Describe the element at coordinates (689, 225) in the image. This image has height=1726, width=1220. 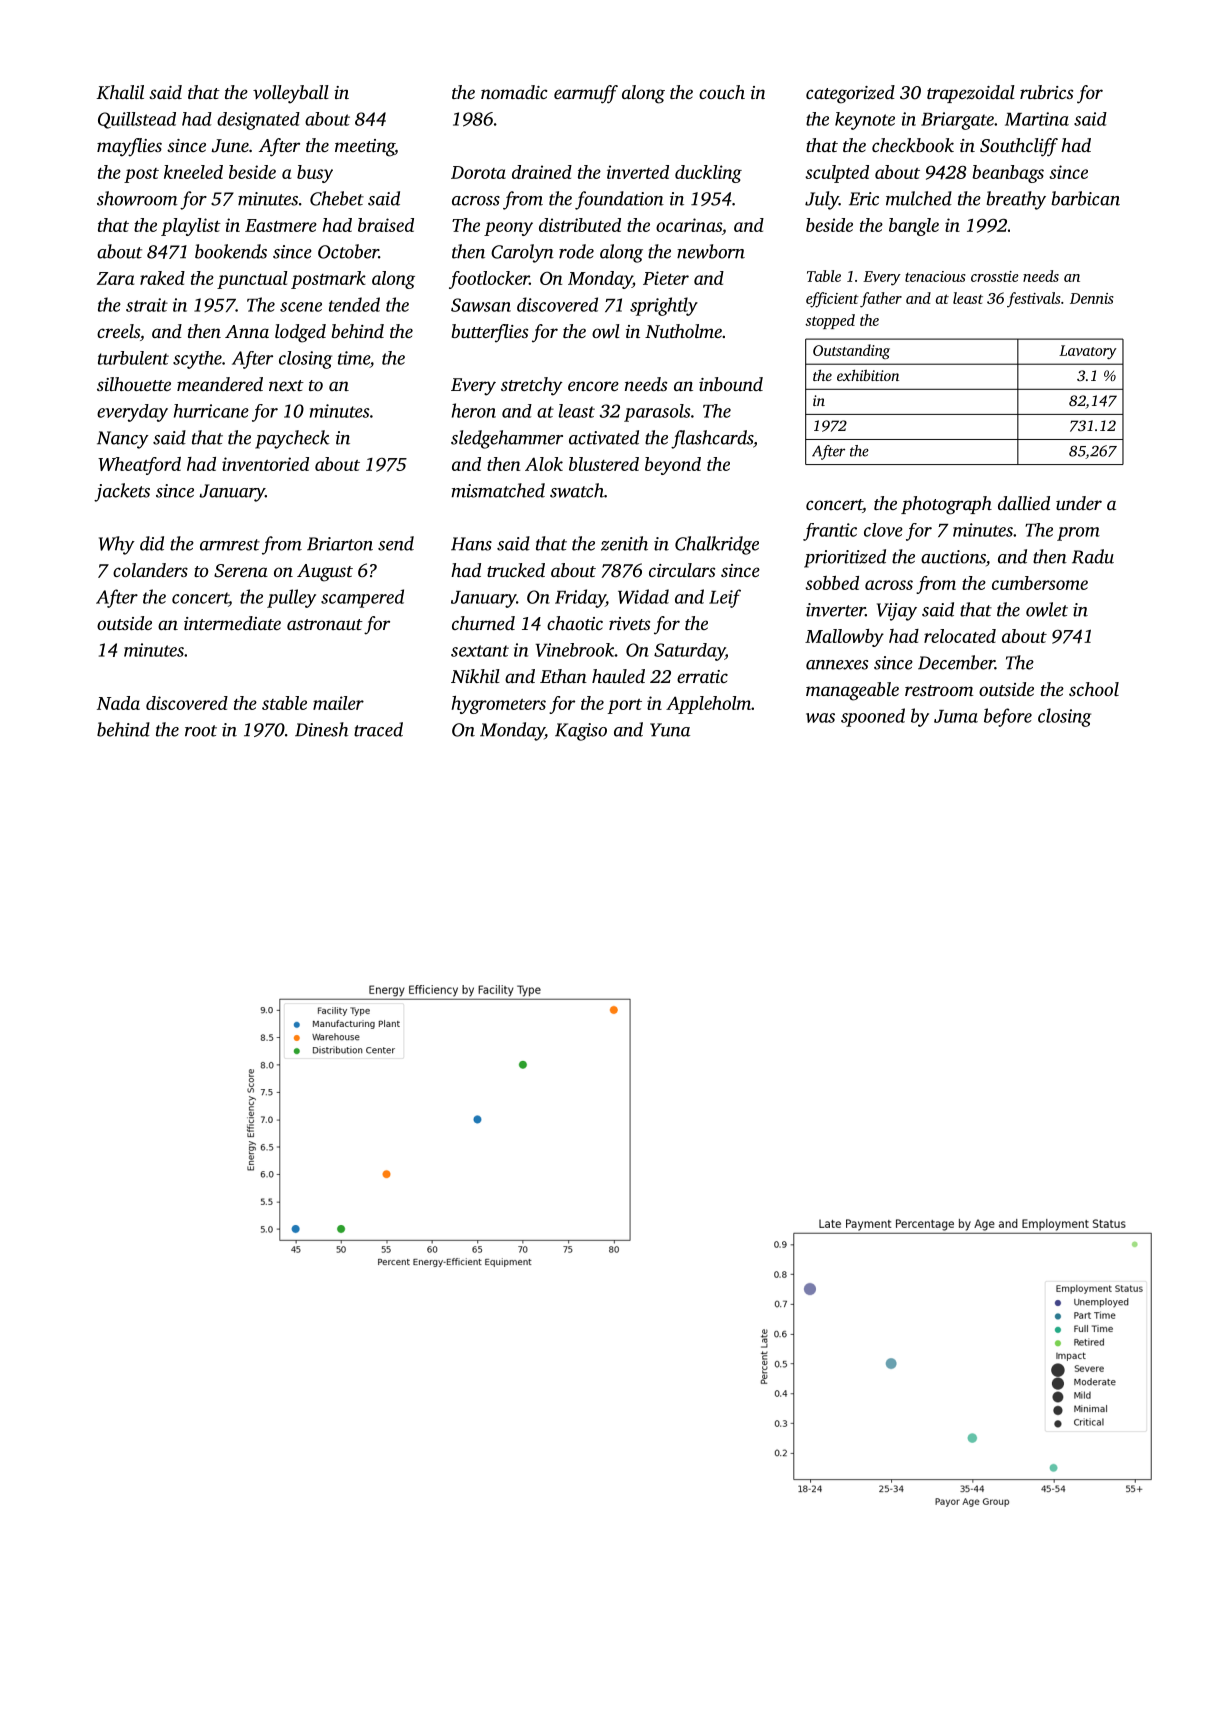
I see `ocarinas` at that location.
